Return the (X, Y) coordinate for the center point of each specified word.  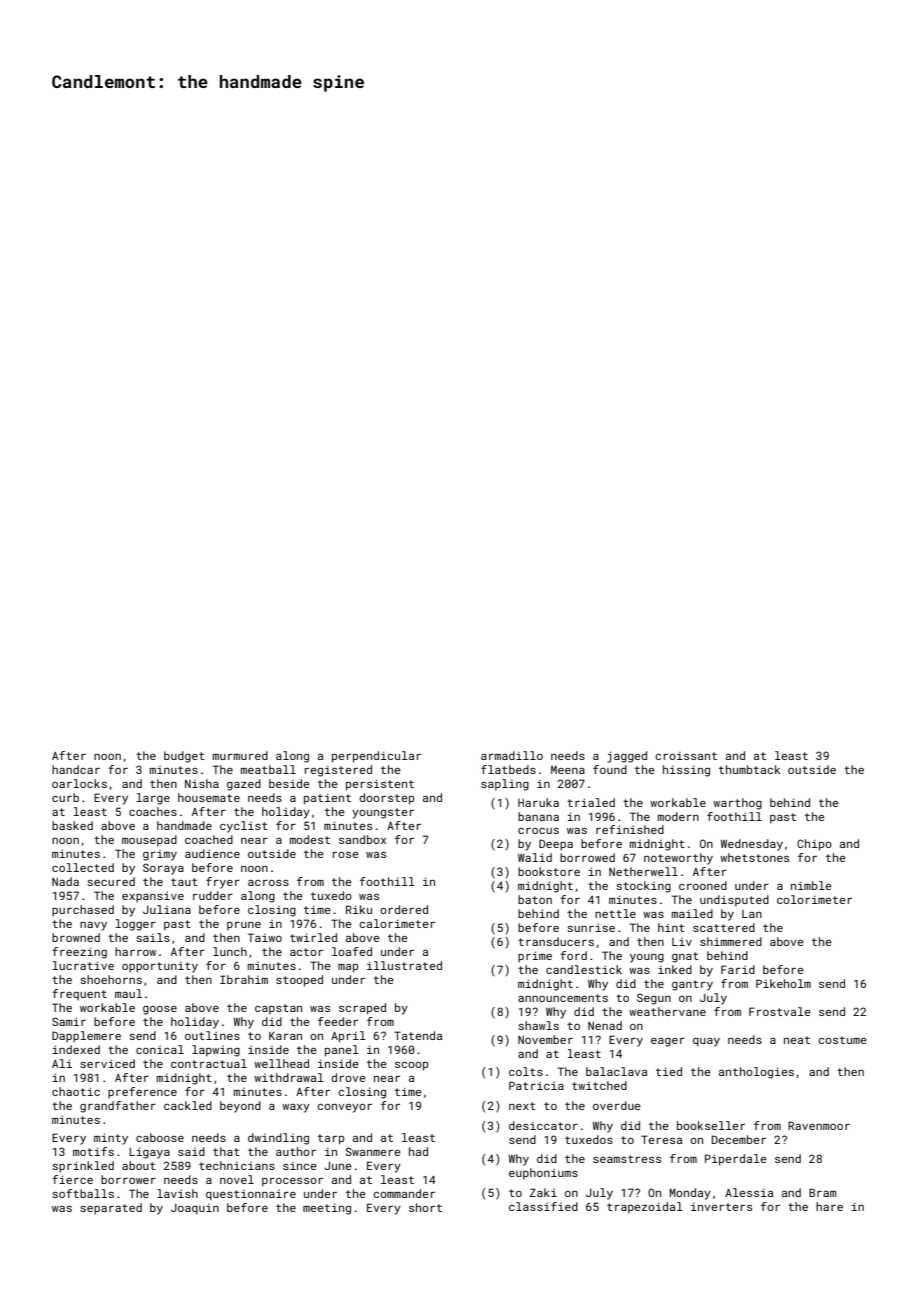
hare (829, 1206)
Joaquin (195, 1209)
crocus (538, 831)
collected (83, 867)
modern (678, 816)
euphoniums (543, 1174)
